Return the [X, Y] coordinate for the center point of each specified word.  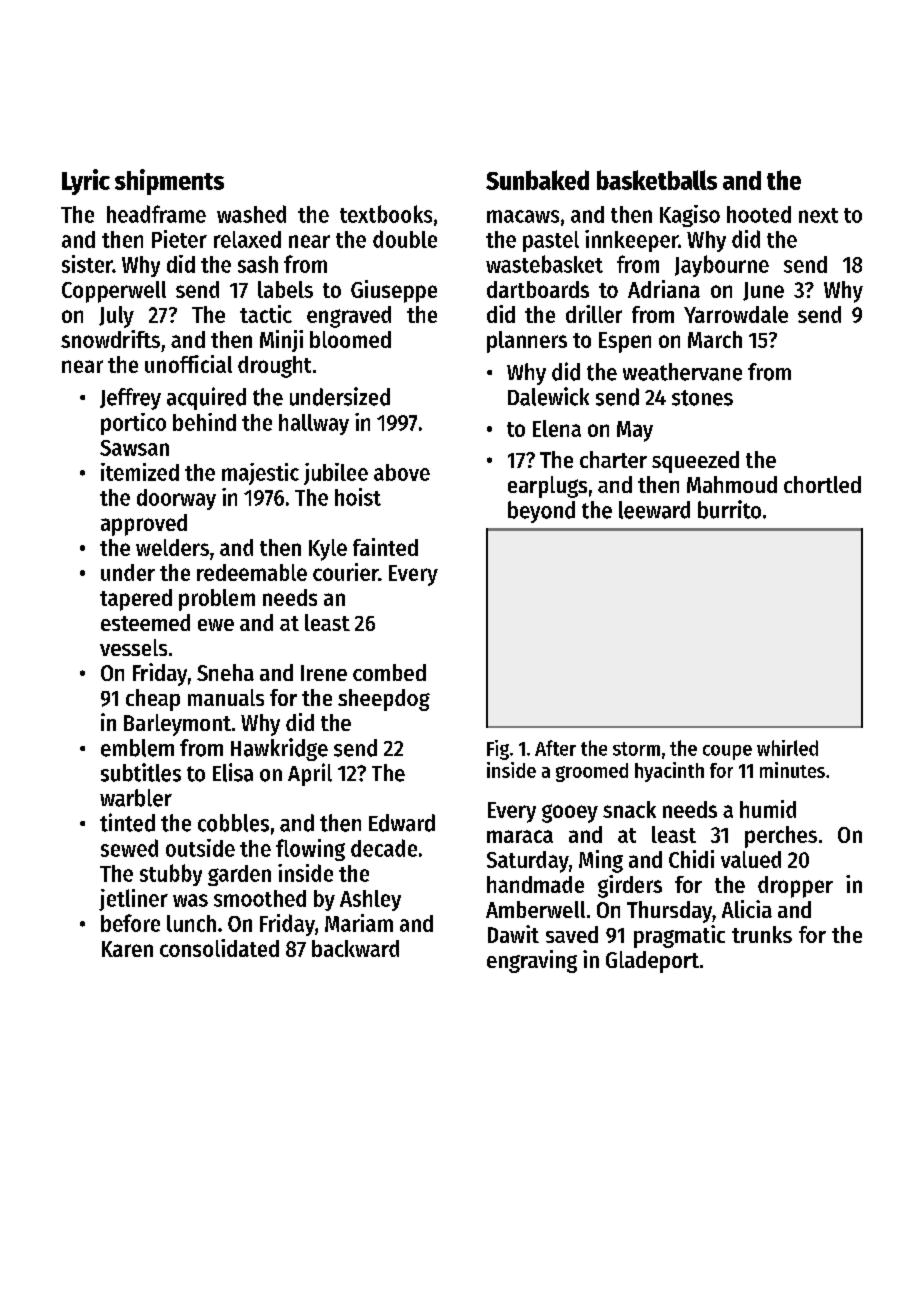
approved [144, 525]
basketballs [657, 180]
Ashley [370, 900]
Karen [127, 949]
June [763, 291]
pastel [551, 241]
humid [768, 809]
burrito [729, 509]
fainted [385, 547]
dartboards [538, 289]
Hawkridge [279, 749]
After [555, 748]
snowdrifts [110, 339]
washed [251, 214]
